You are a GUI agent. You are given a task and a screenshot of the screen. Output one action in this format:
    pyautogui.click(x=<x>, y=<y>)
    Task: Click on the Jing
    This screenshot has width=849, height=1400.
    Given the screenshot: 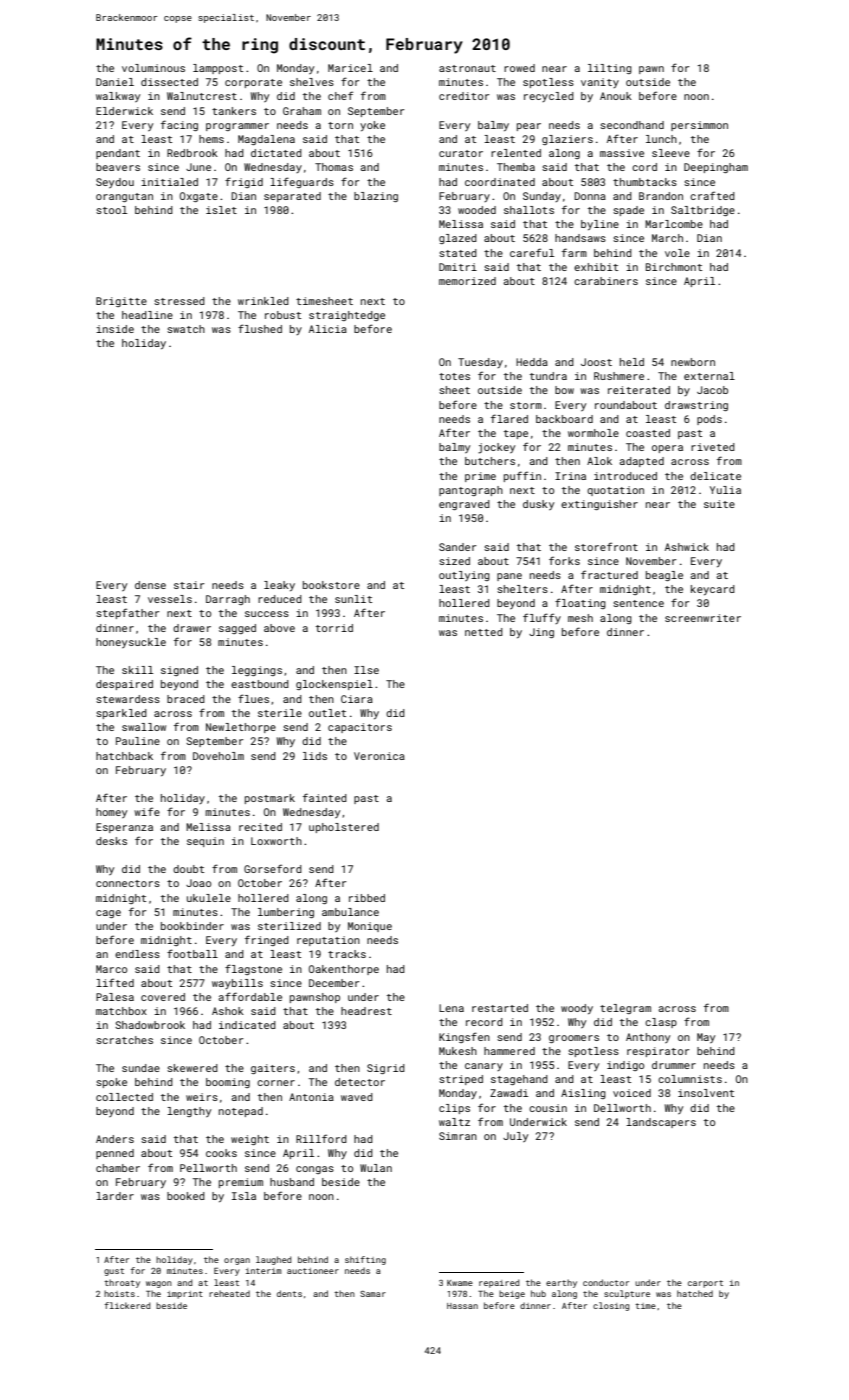 What is the action you would take?
    pyautogui.click(x=541, y=633)
